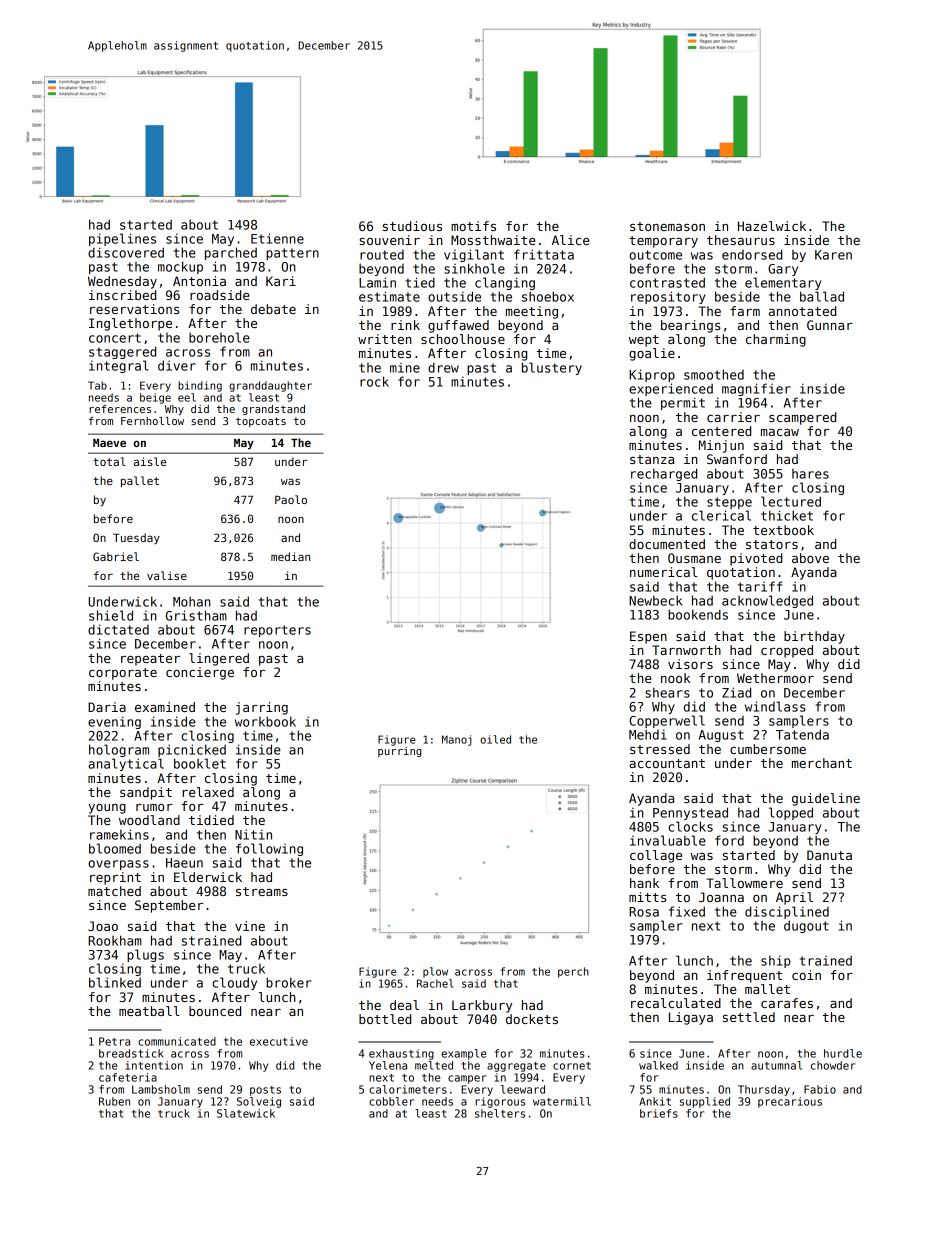 This document has width=952, height=1233. I want to click on lectured, so click(791, 501).
